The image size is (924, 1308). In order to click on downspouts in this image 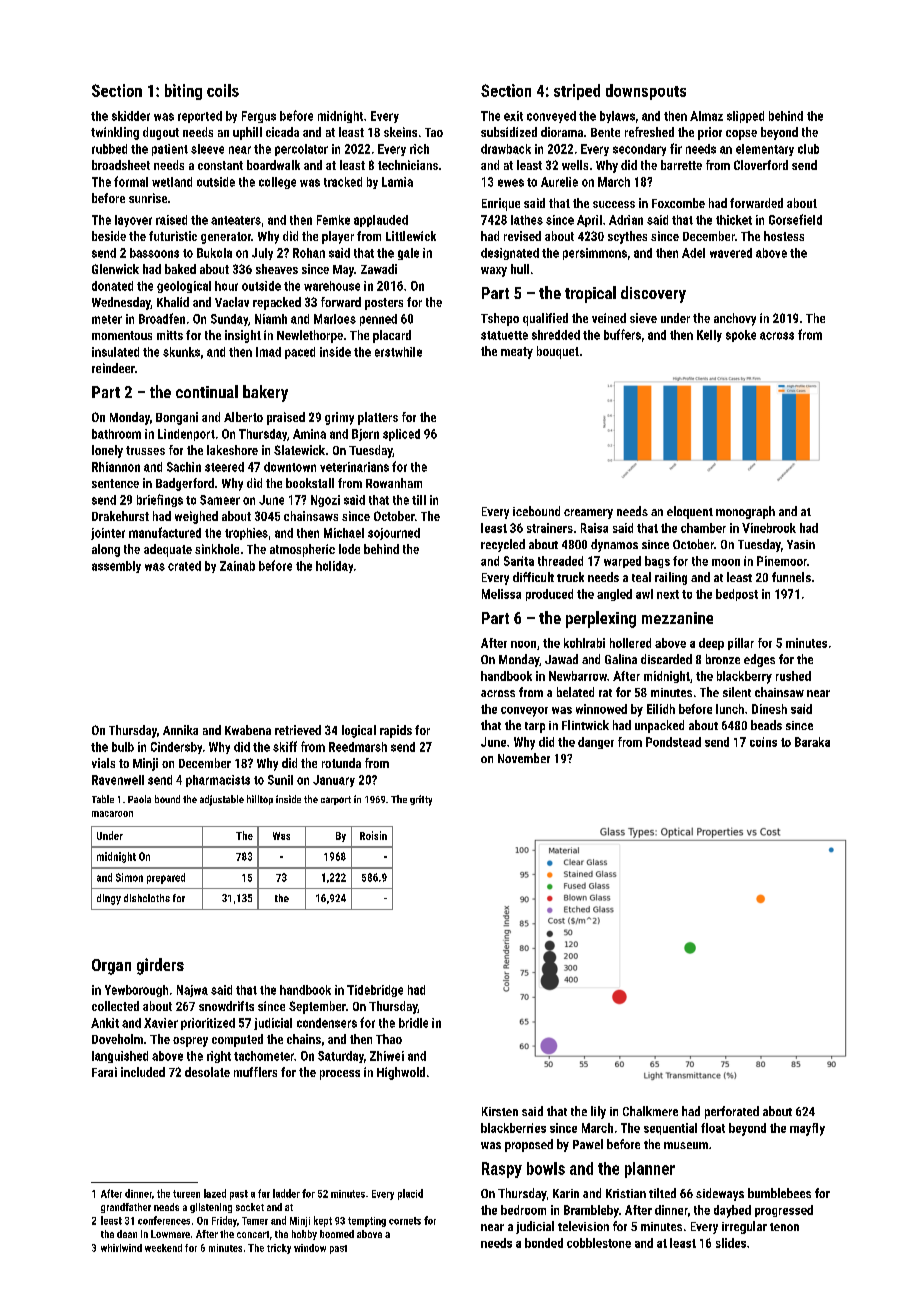, I will do `click(646, 92)`.
